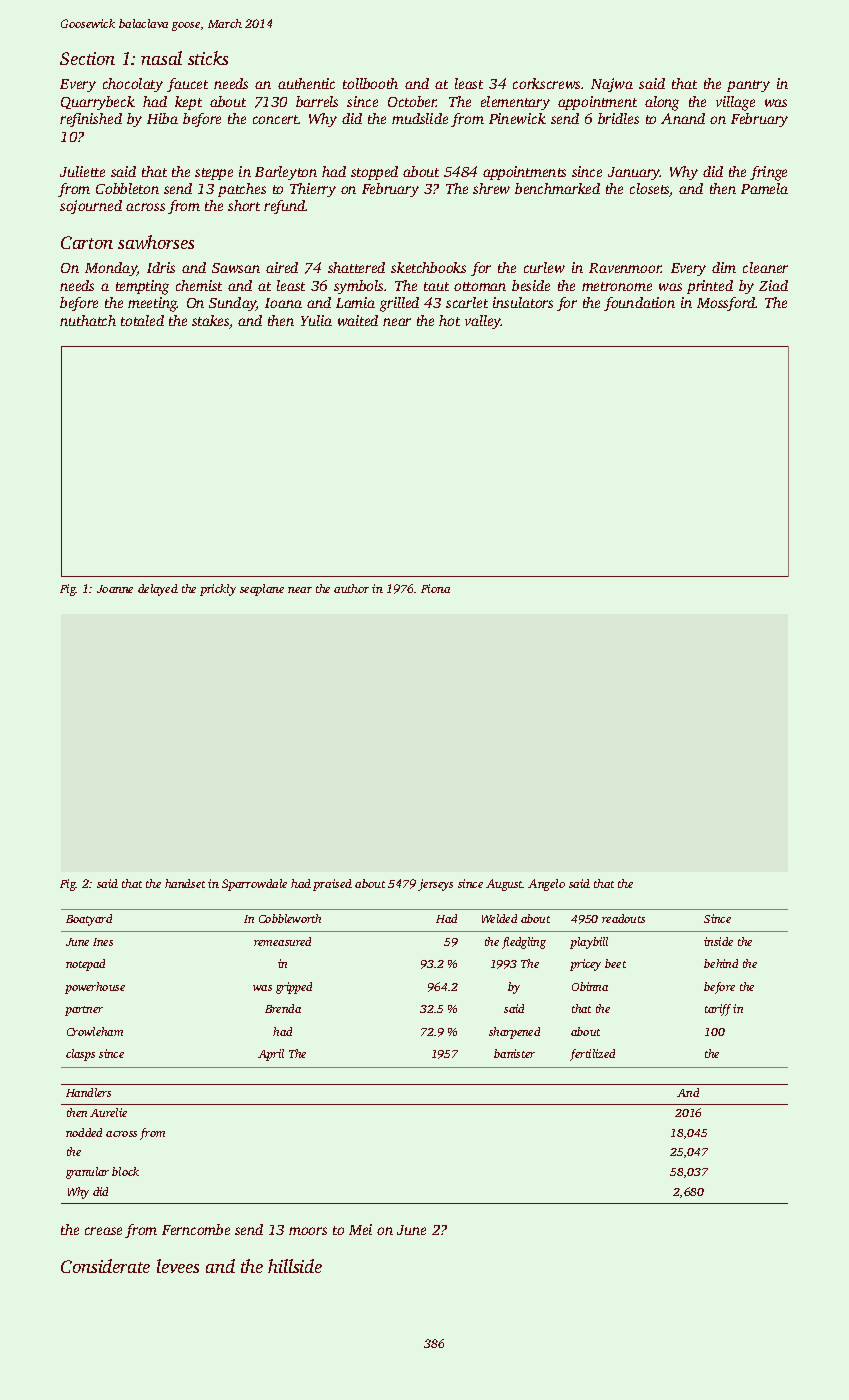 Image resolution: width=849 pixels, height=1400 pixels. What do you see at coordinates (317, 101) in the screenshot?
I see `barrels` at bounding box center [317, 101].
